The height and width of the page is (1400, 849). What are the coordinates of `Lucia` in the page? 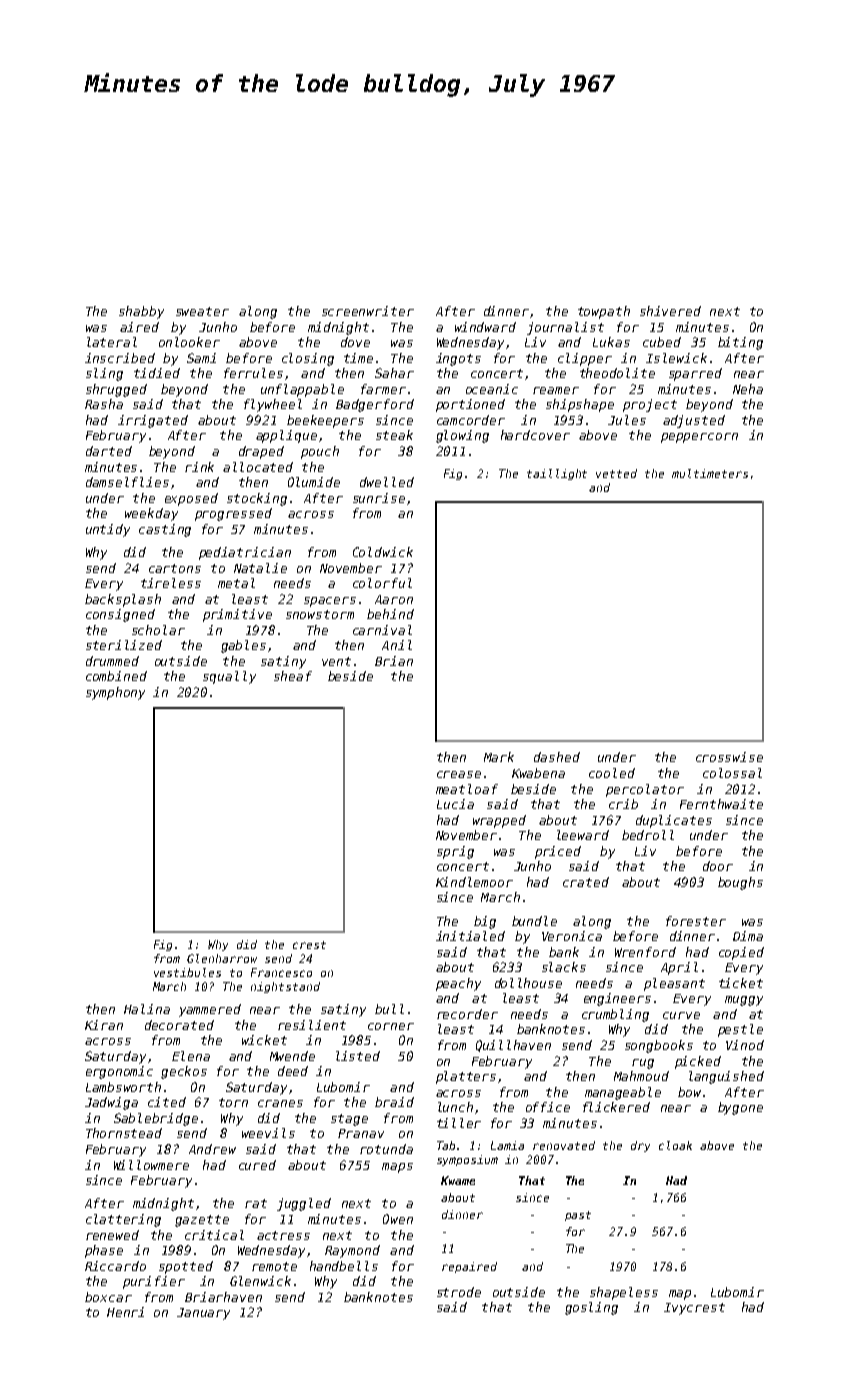 It's located at (455, 804).
